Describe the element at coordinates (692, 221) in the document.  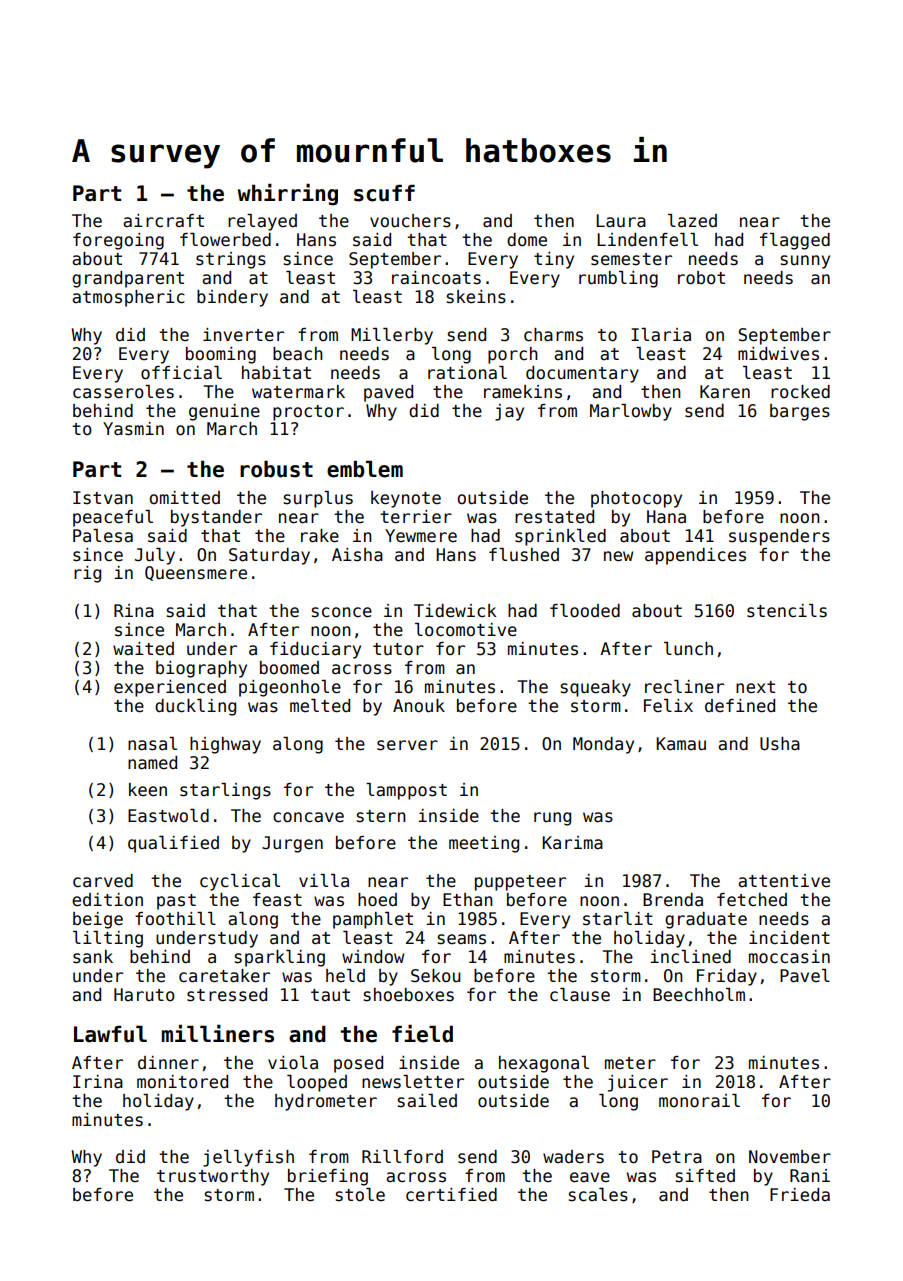
I see `lazed` at that location.
